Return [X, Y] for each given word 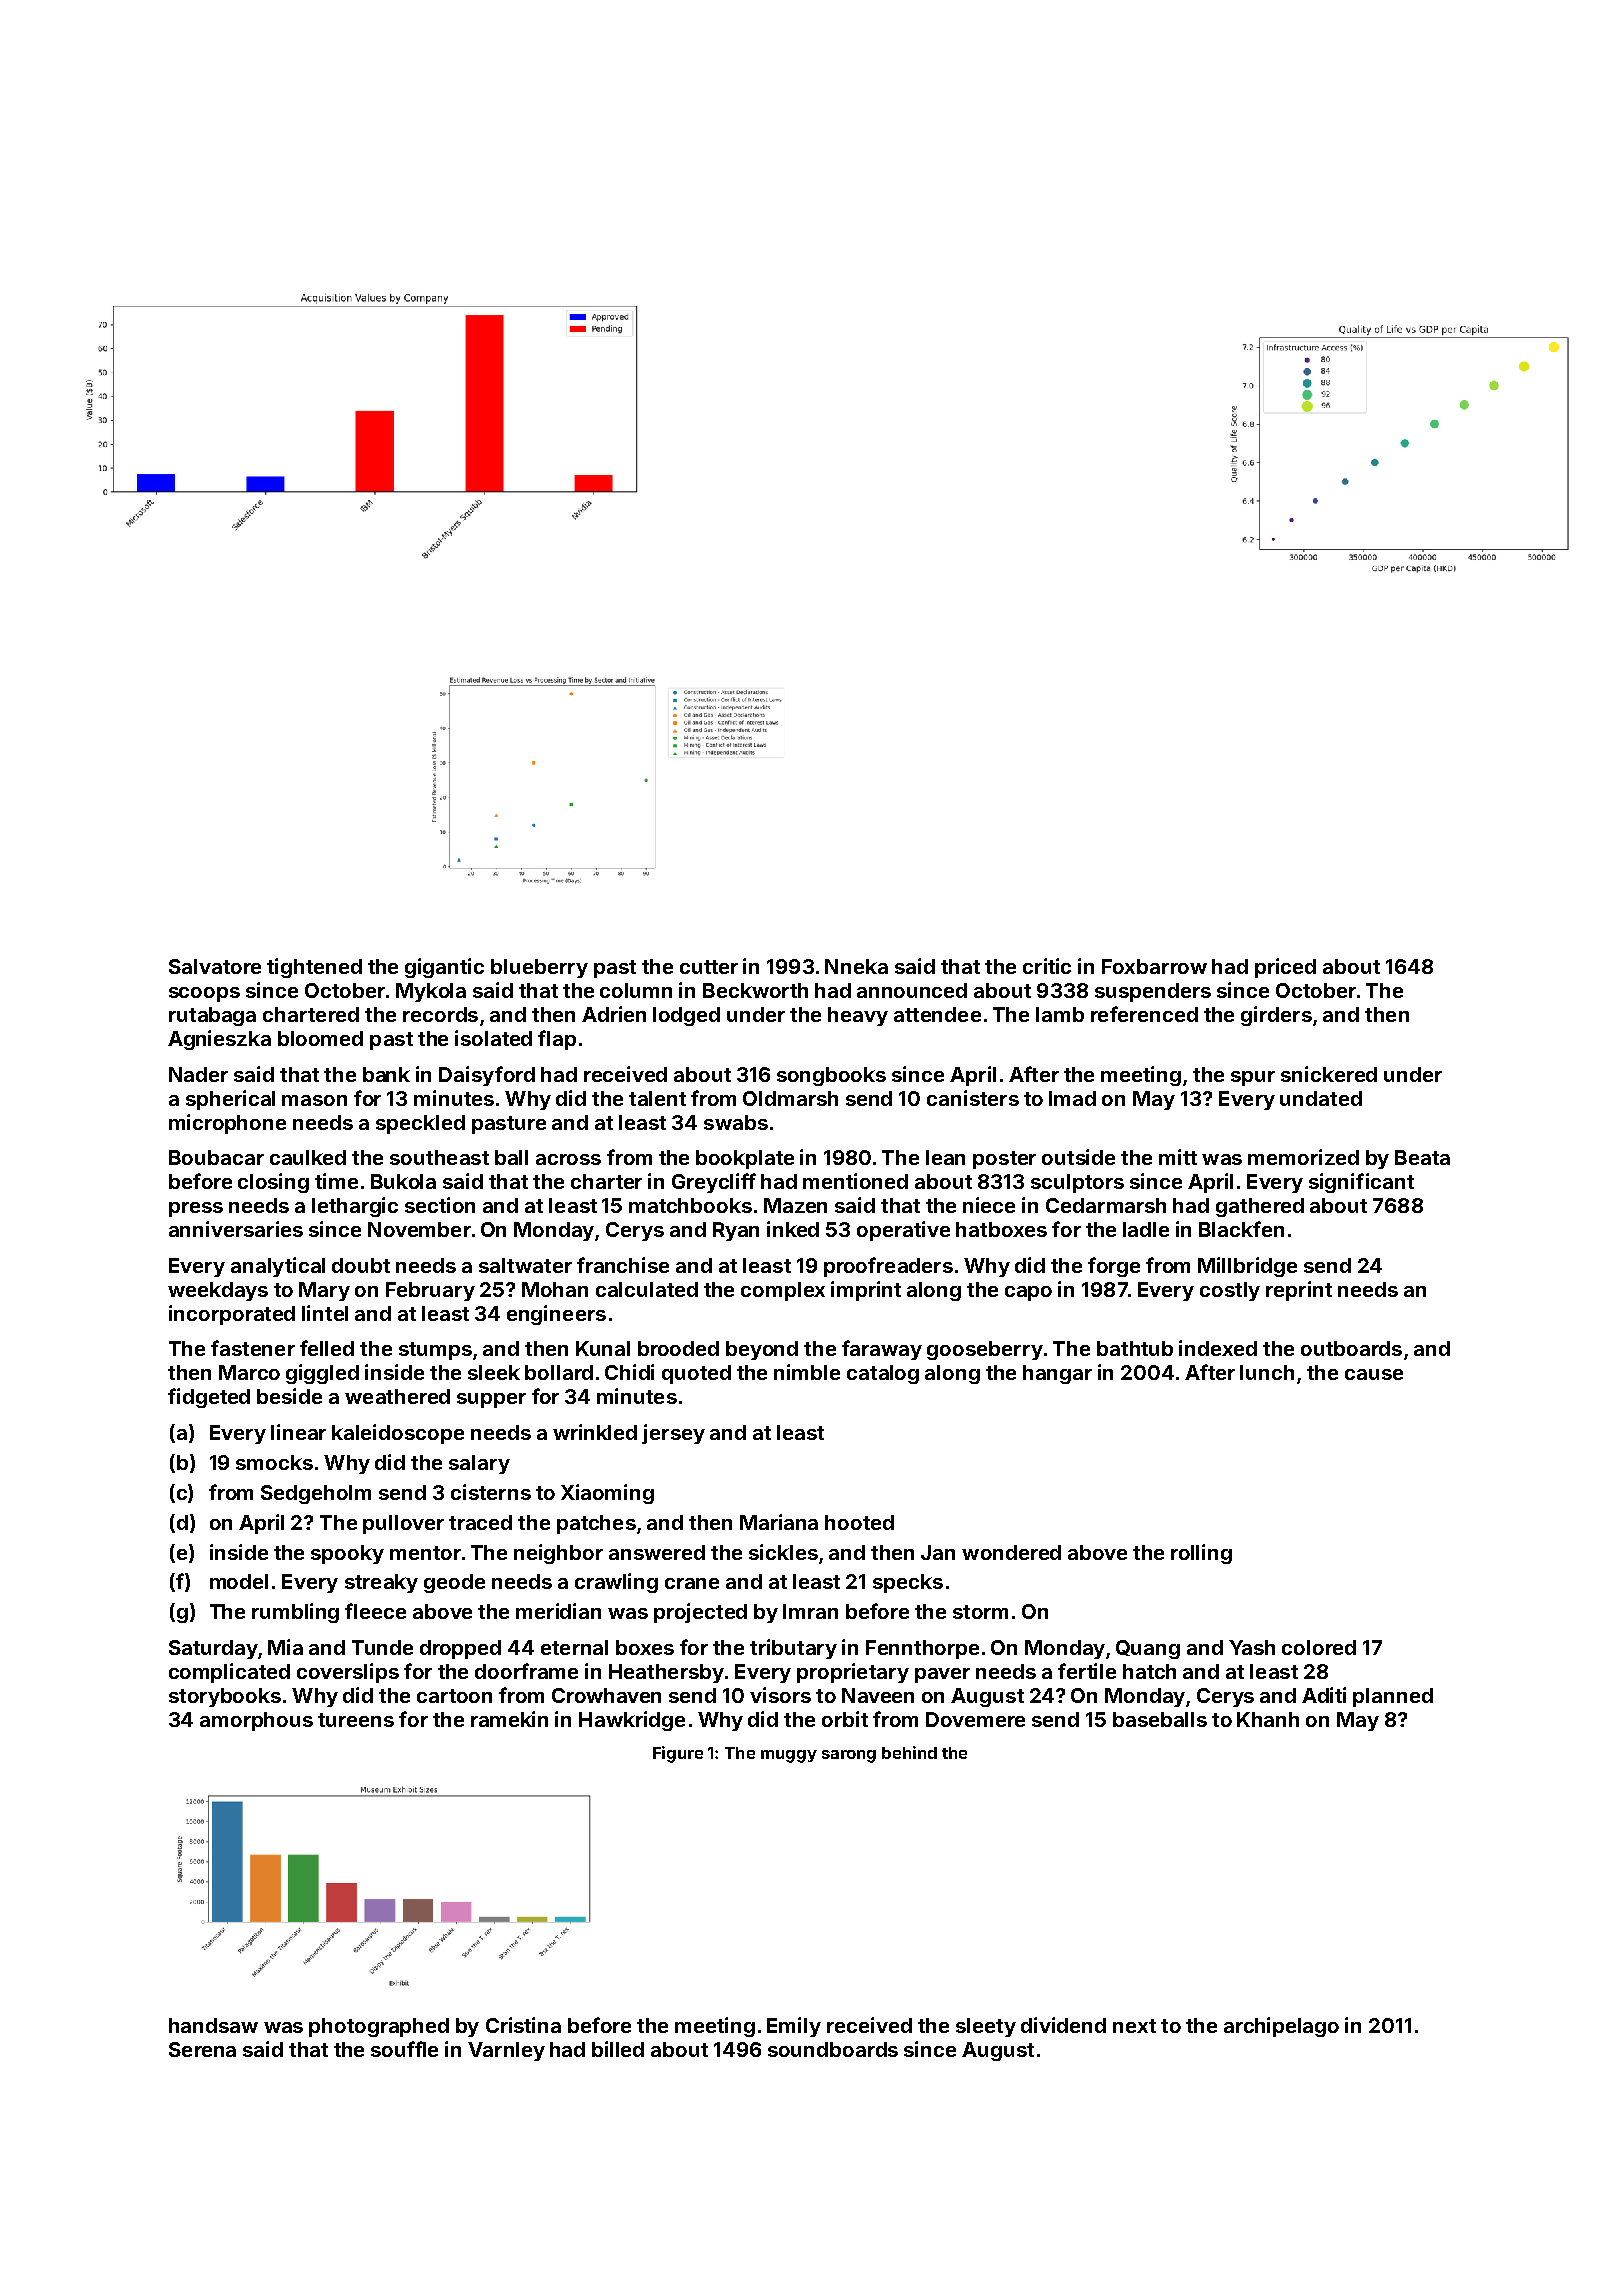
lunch [1267, 1372]
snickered [1329, 1074]
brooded [678, 1348]
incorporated [232, 1315]
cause [1374, 1374]
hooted [859, 1522]
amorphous [256, 1721]
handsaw [213, 2025]
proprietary [853, 1673]
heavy [858, 1016]
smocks [274, 1462]
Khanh [1268, 1719]
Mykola [431, 992]
